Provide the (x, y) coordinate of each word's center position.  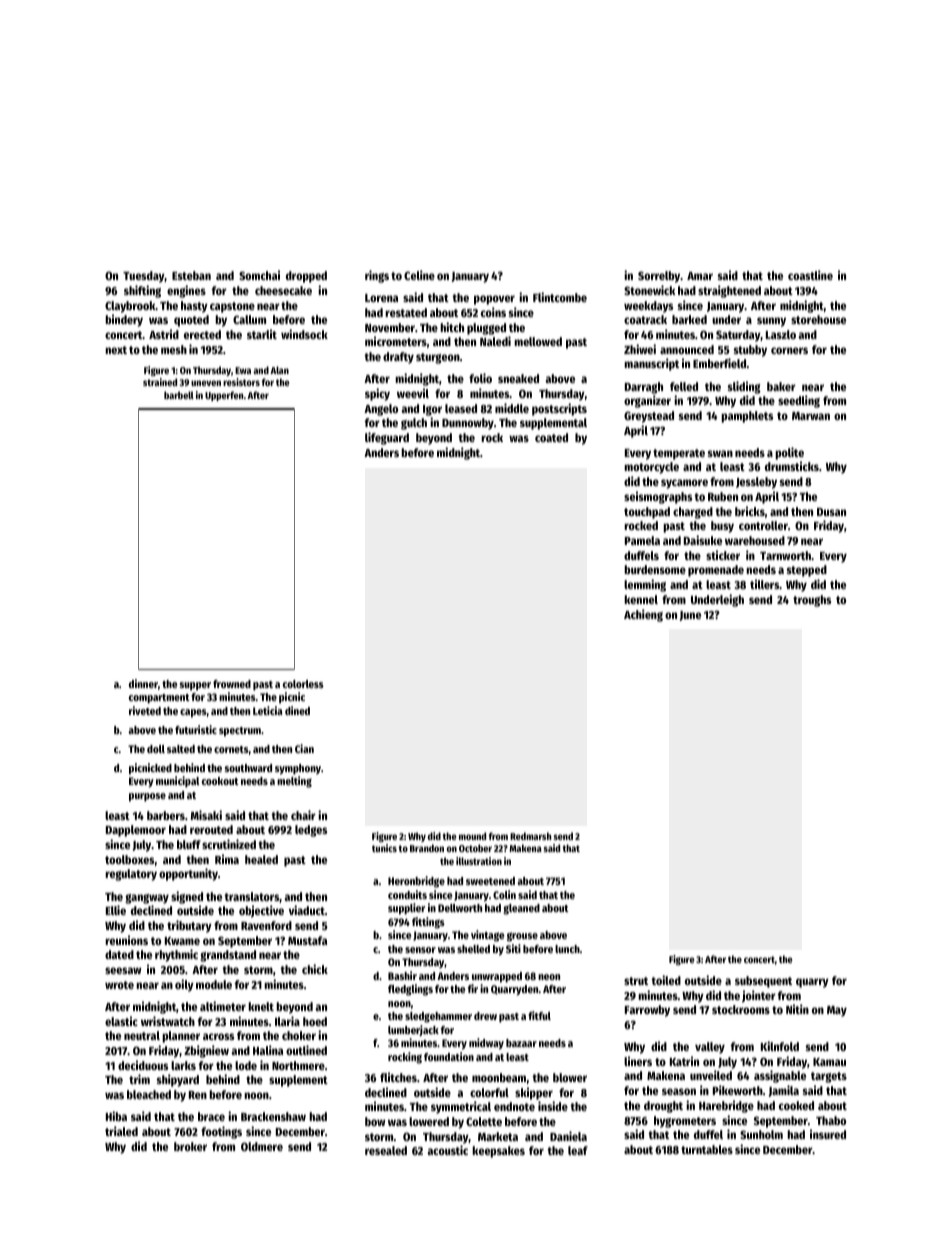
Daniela (568, 1136)
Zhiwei (640, 349)
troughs (812, 601)
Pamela (642, 540)
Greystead (649, 417)
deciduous (143, 1065)
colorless (303, 684)
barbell (179, 395)
